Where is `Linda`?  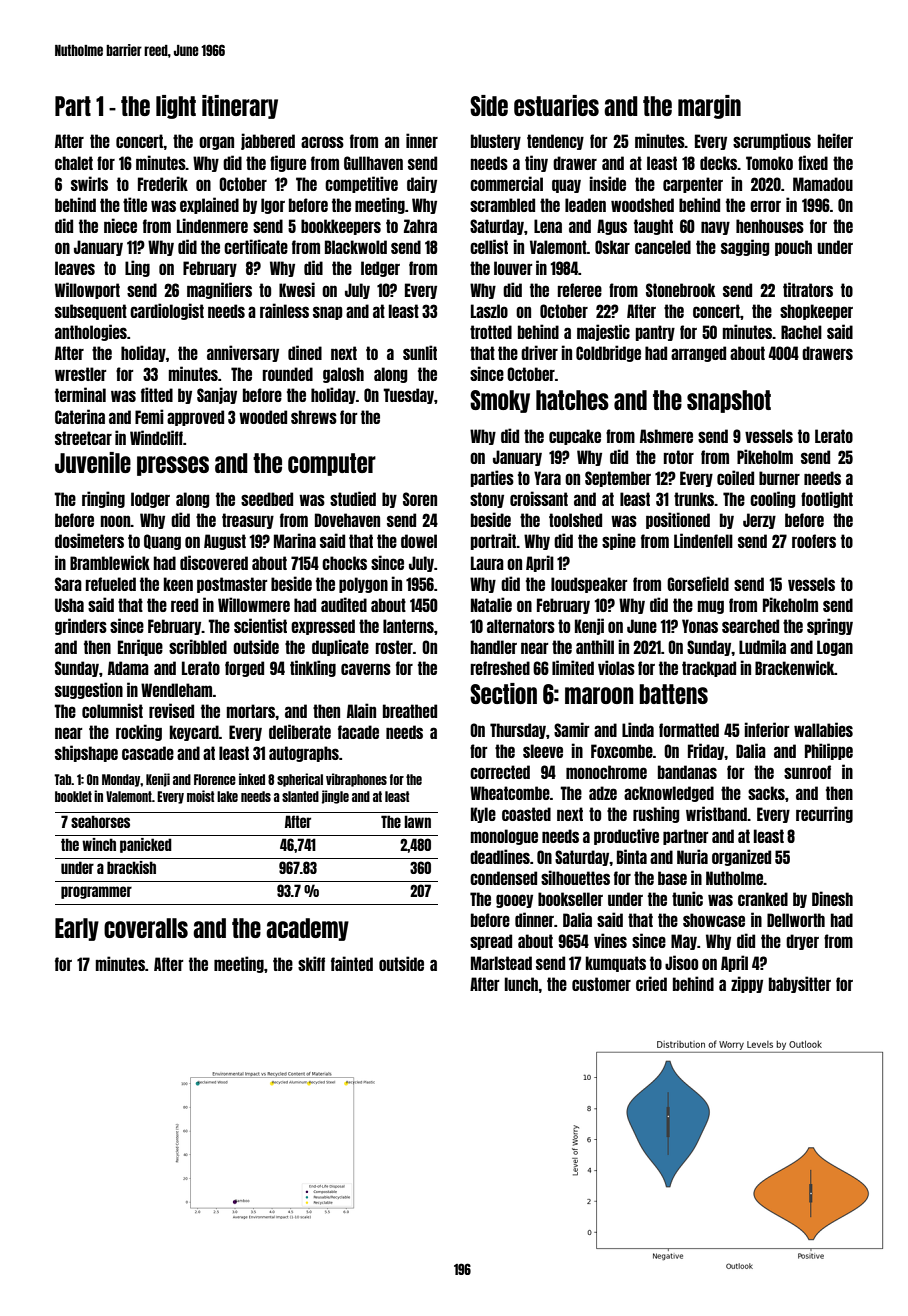 Linda is located at coordinates (638, 729).
